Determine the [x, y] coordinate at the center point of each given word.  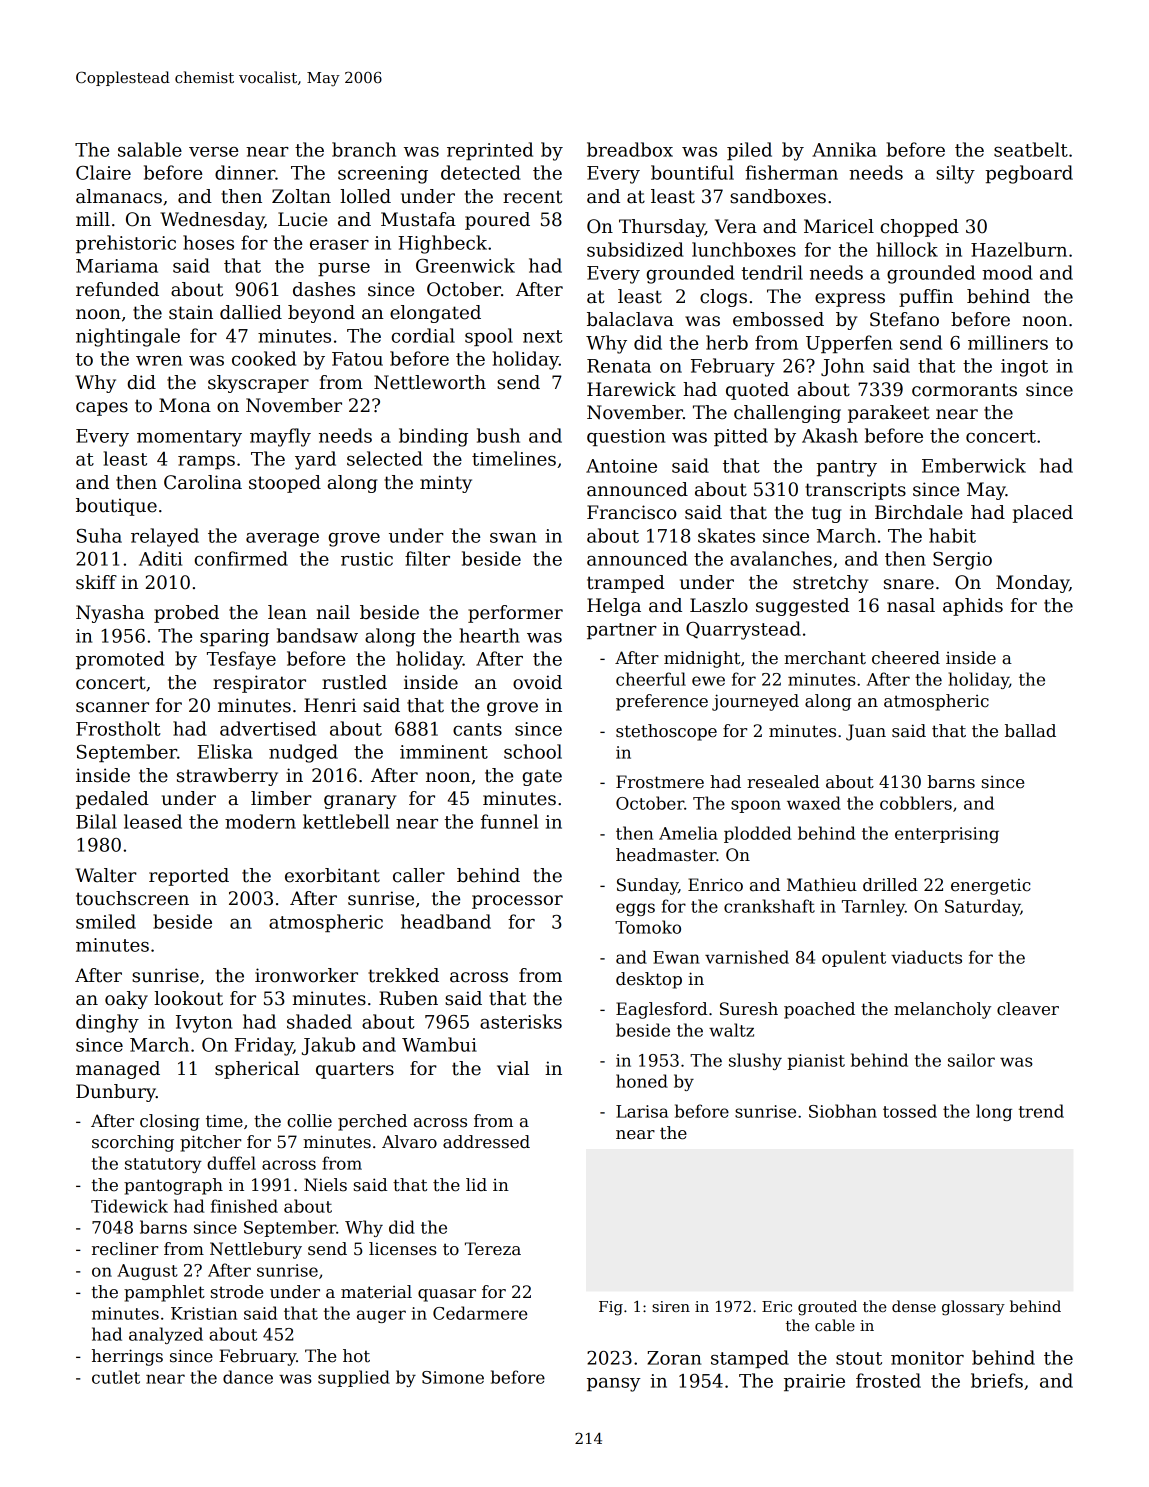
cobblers [916, 803]
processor [517, 902]
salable [150, 149]
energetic [990, 887]
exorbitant [332, 875]
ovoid [537, 682]
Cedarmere [480, 1313]
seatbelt [1031, 149]
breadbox [630, 149]
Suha [99, 535]
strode [237, 1292]
